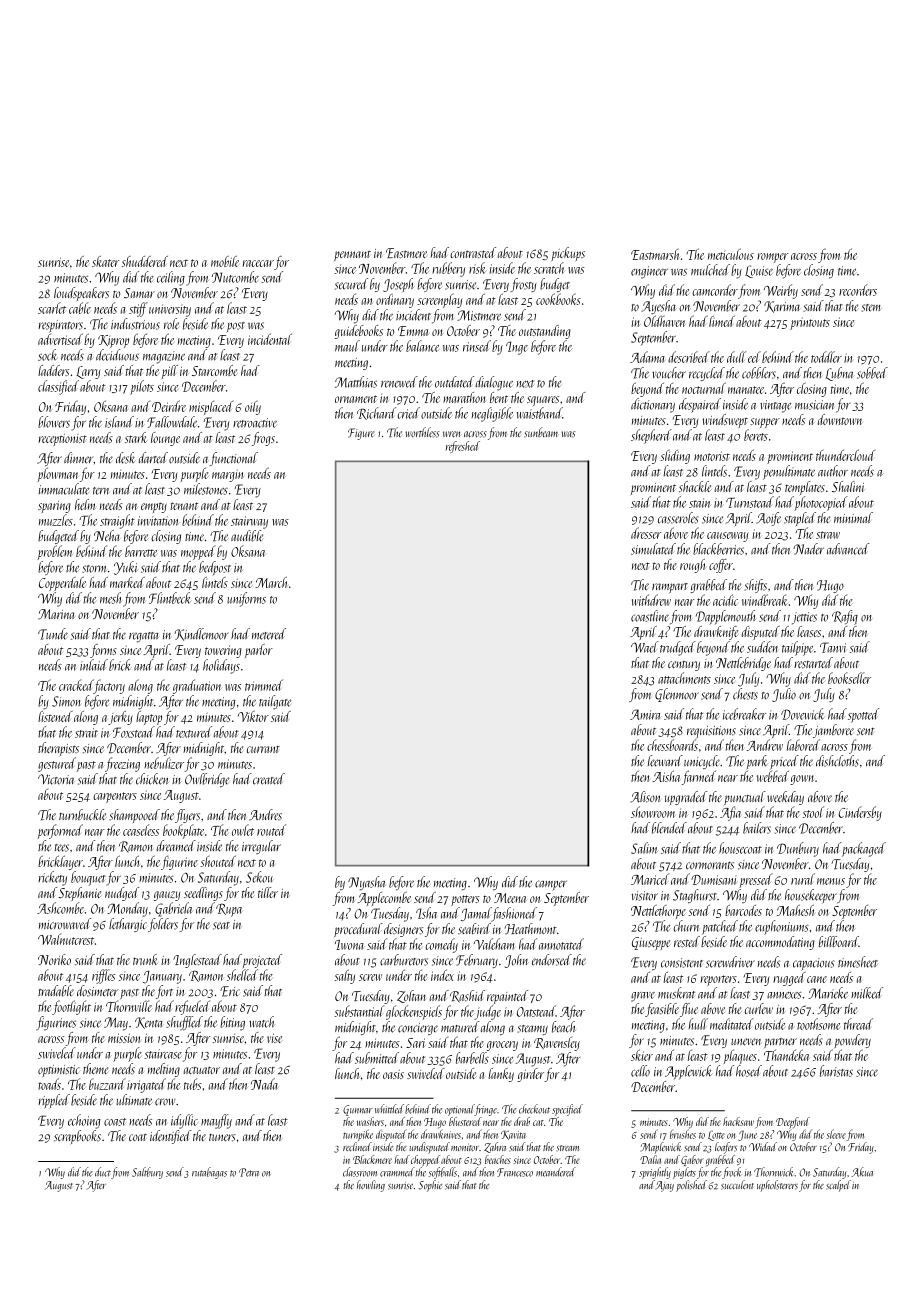 The height and width of the screenshot is (1308, 924). I want to click on identified, so click(171, 1137).
